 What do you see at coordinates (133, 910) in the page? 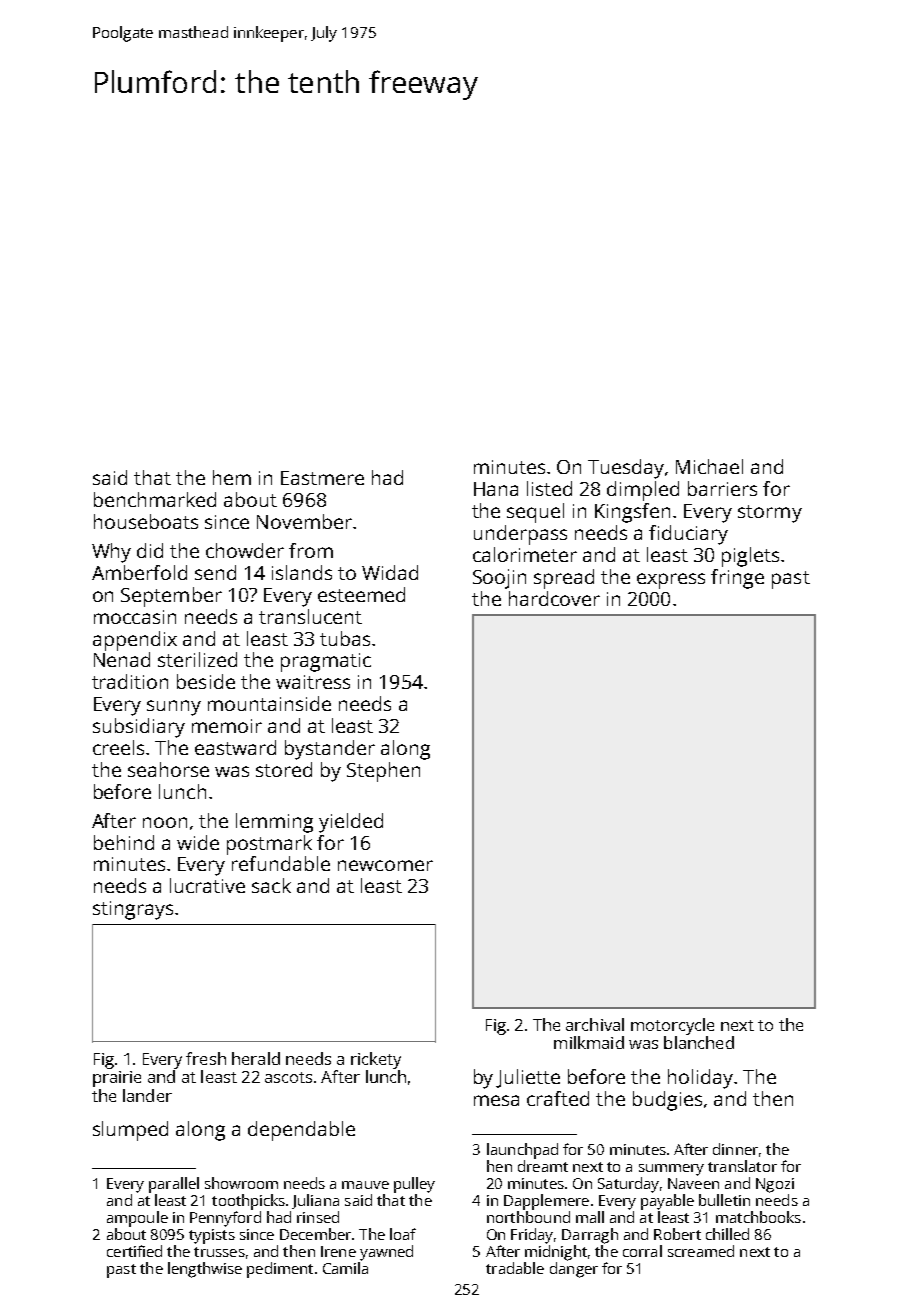
I see `stingrays` at bounding box center [133, 910].
